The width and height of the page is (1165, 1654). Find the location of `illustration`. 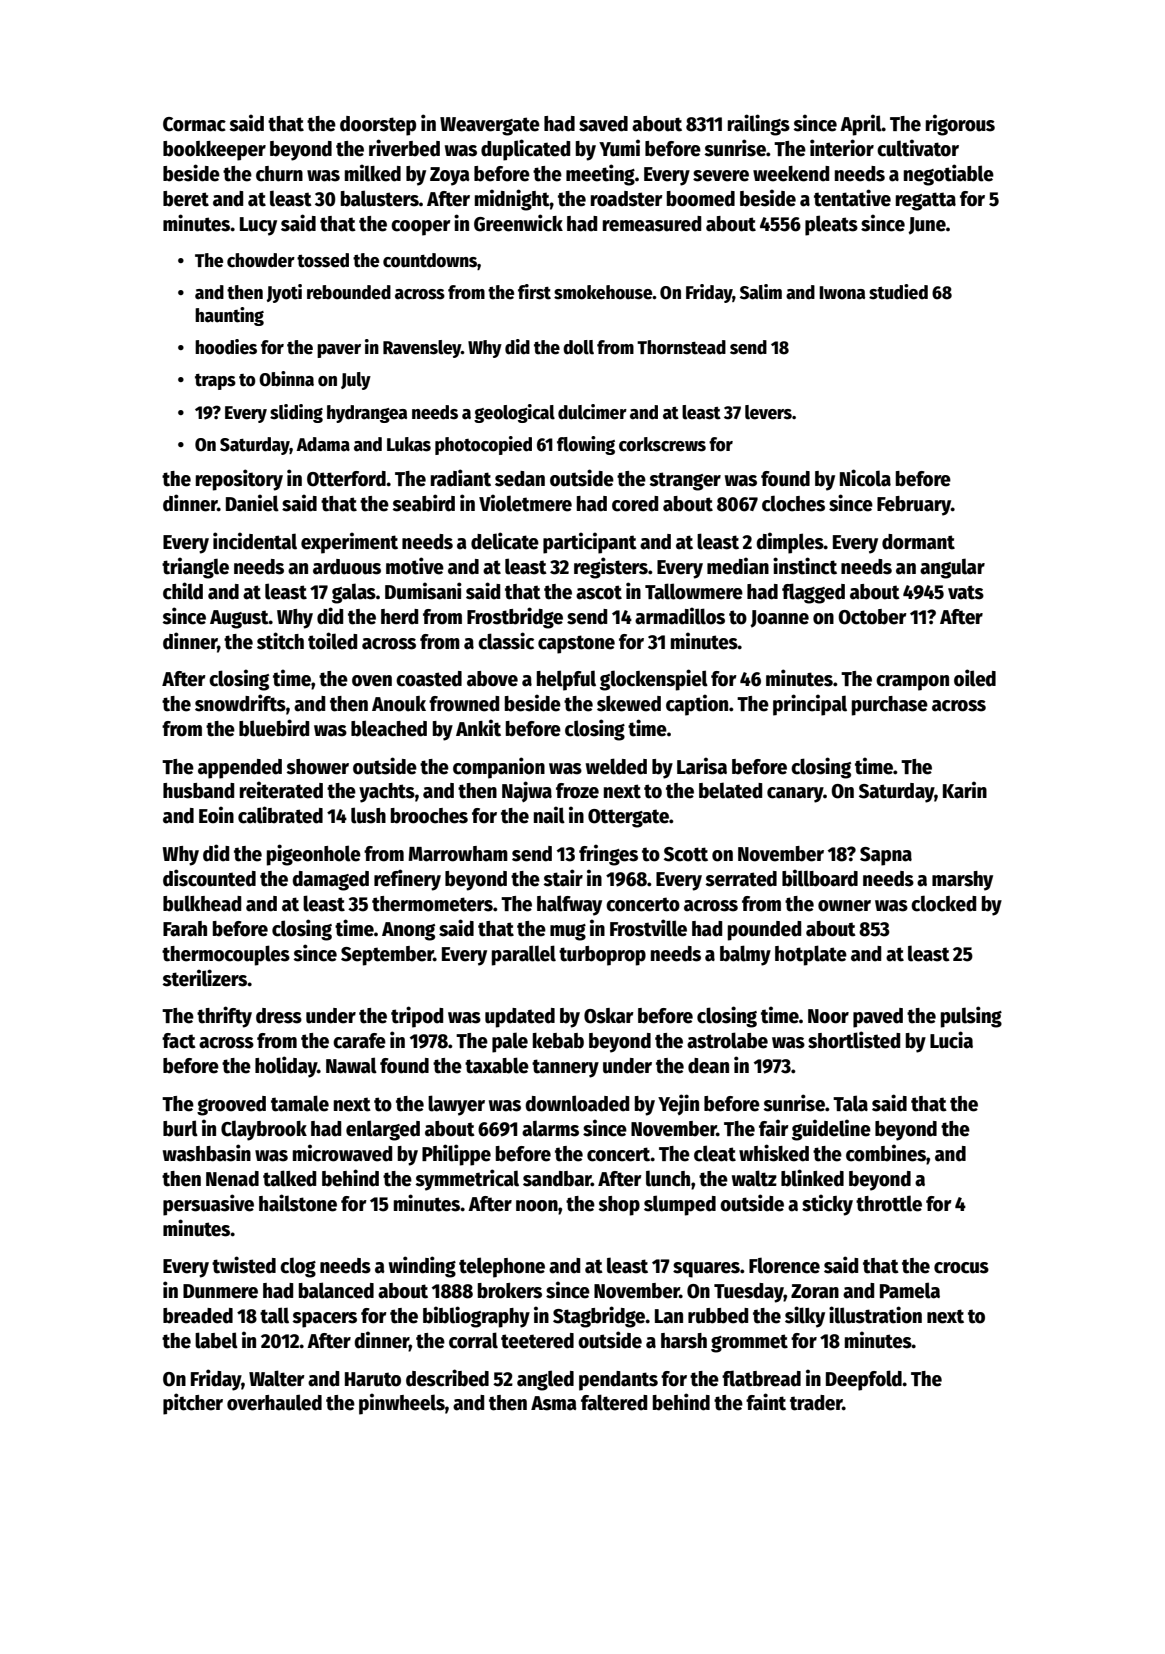

illustration is located at coordinates (875, 1315).
